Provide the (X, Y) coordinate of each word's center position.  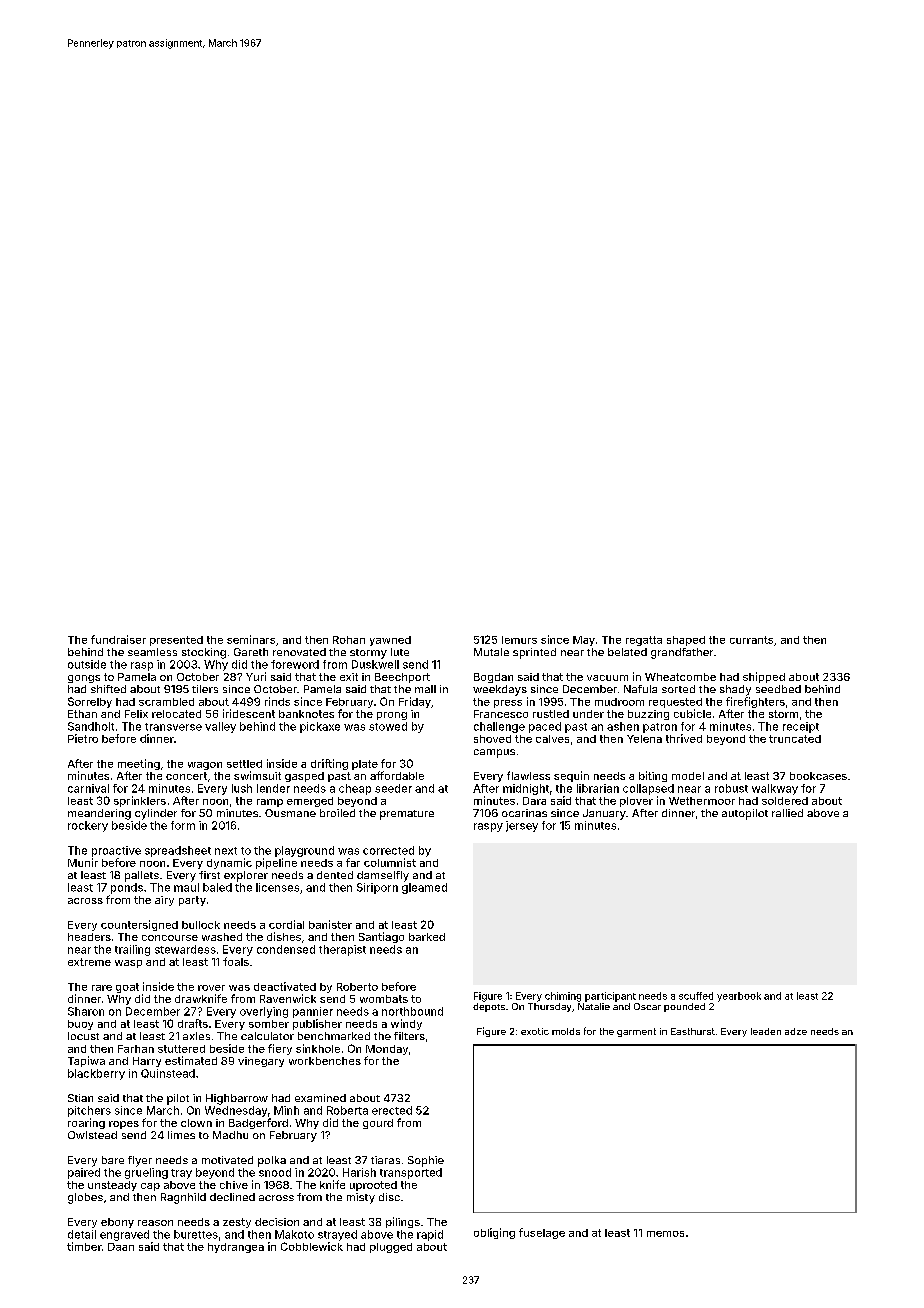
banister (330, 924)
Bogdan (493, 678)
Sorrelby (90, 702)
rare (102, 988)
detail (82, 1234)
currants (751, 640)
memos (665, 1234)
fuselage (542, 1233)
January (604, 814)
